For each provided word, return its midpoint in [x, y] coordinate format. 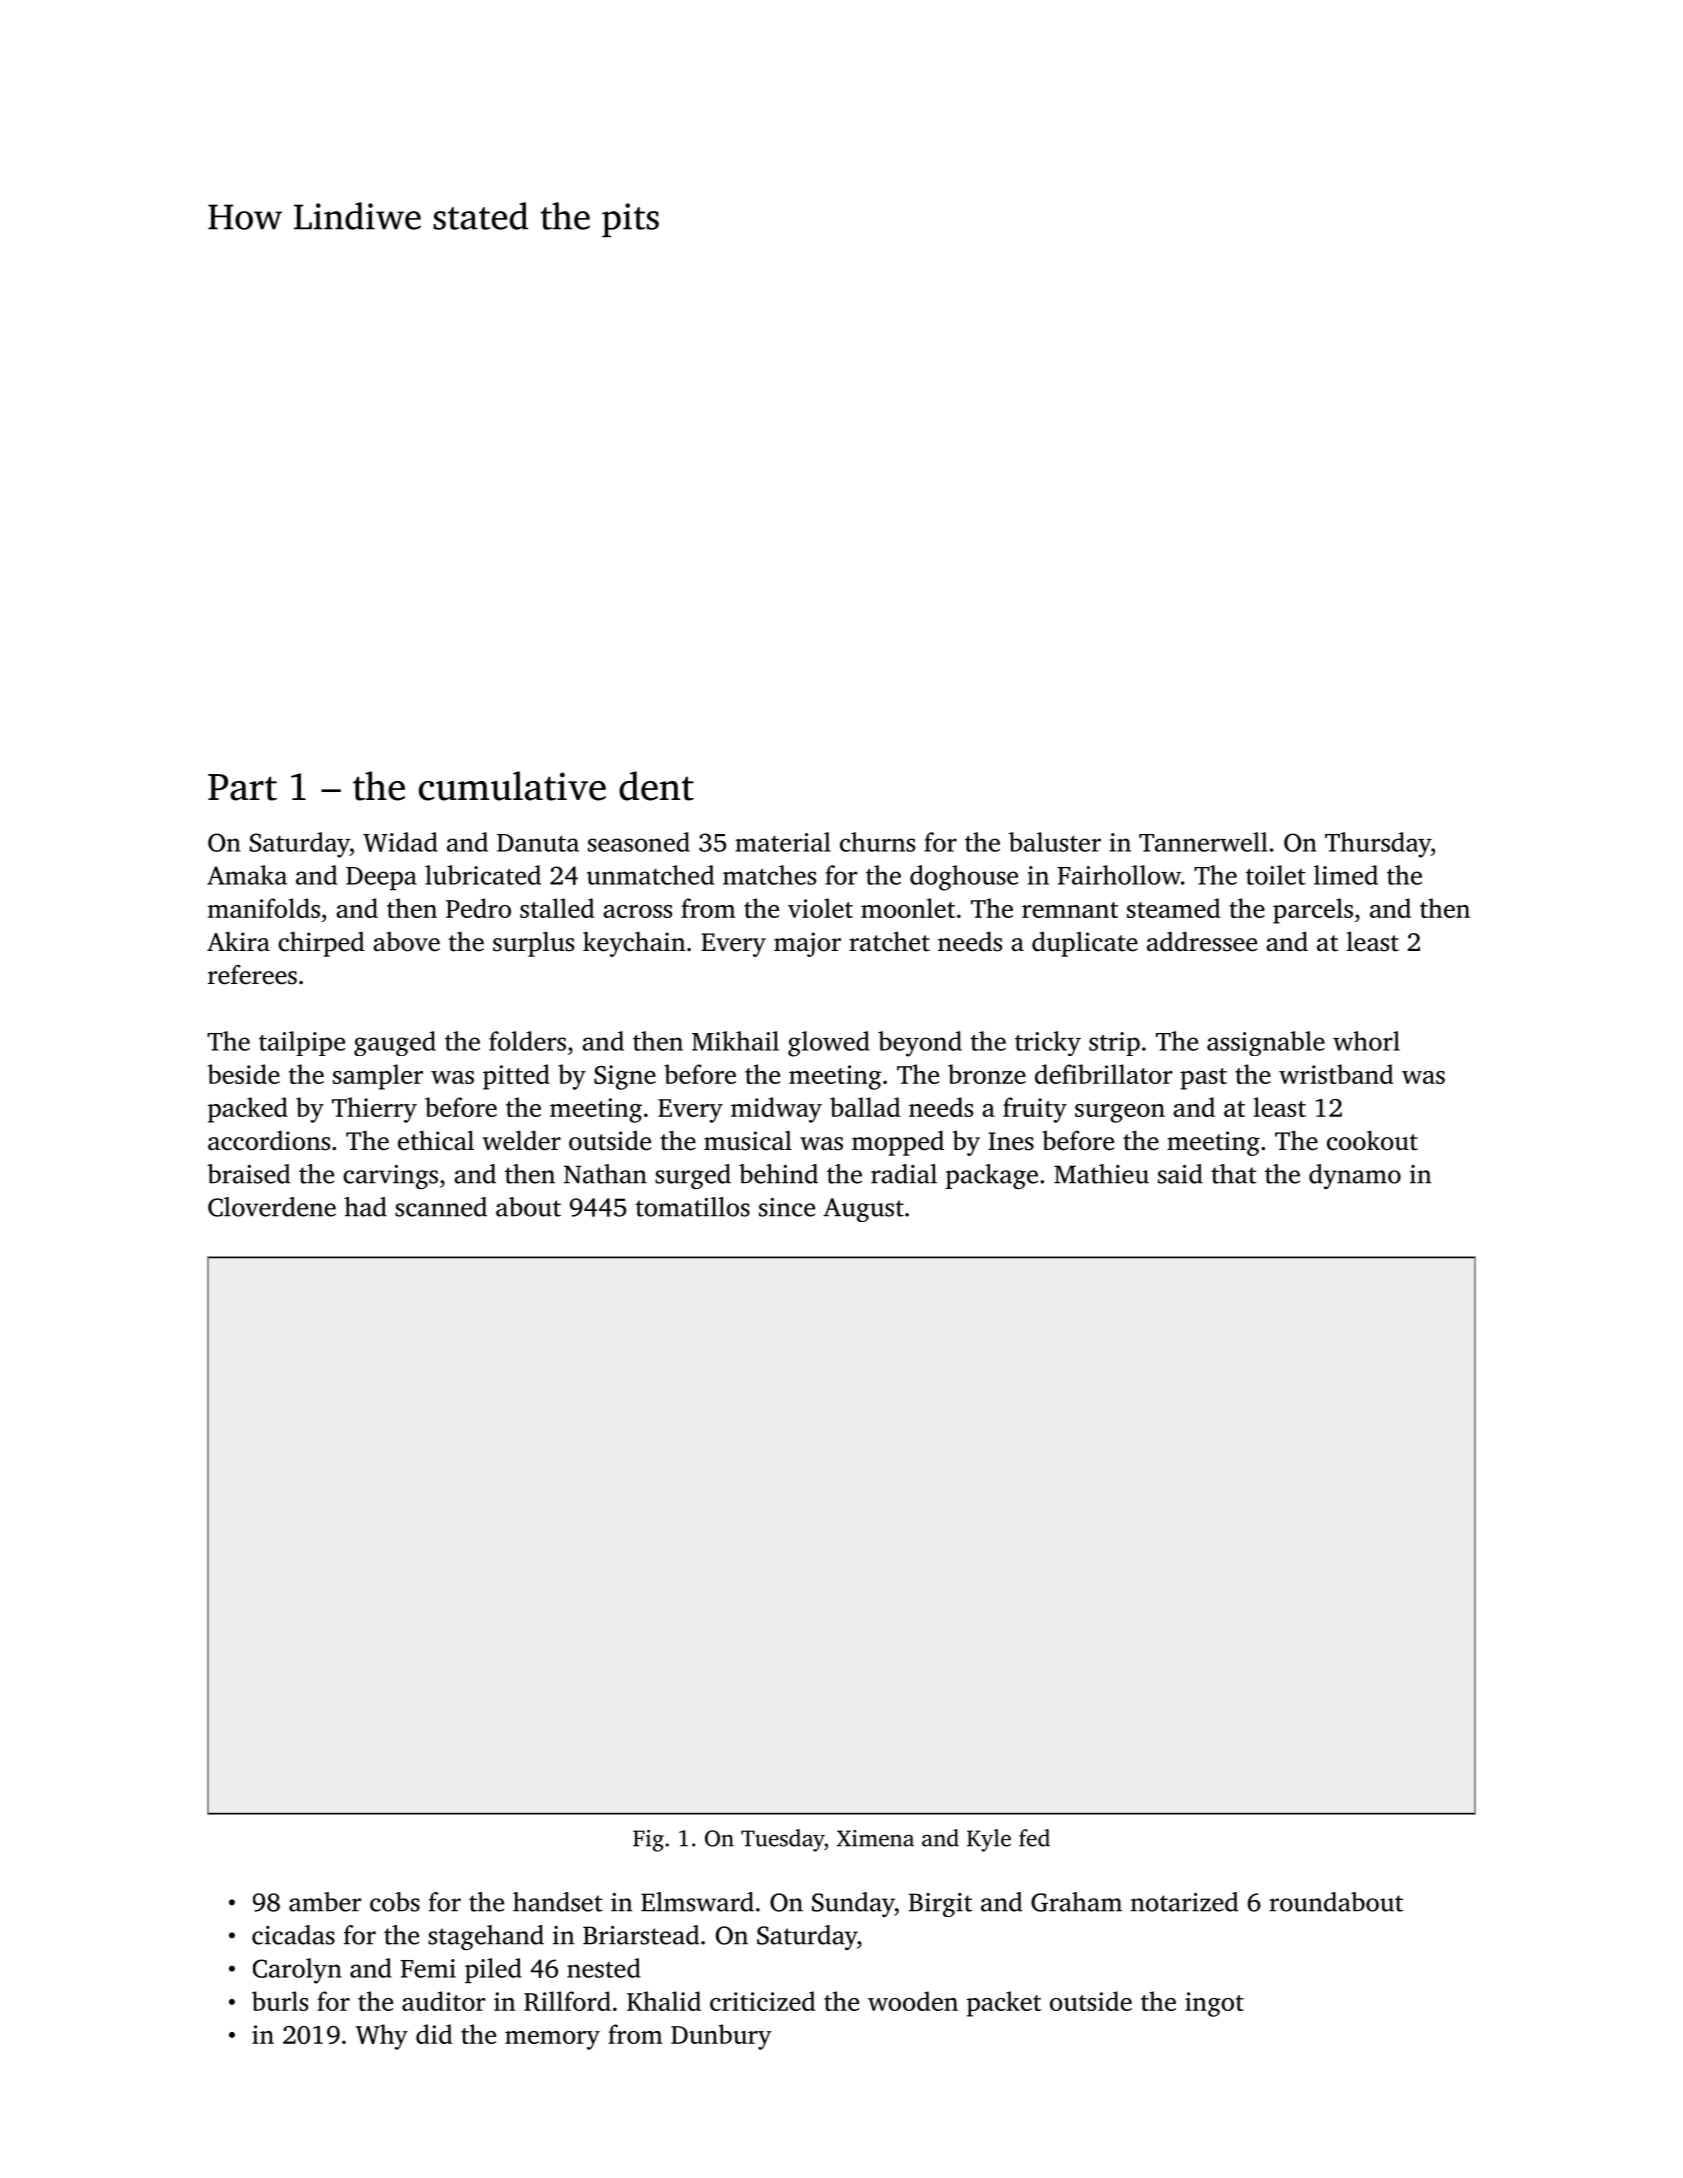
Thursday [1378, 845]
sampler [378, 1077]
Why [382, 2037]
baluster [1055, 842]
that [1234, 1174]
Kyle [989, 1840]
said [1180, 1174]
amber [325, 1902]
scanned [441, 1207]
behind [778, 1174]
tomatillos [692, 1207]
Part [242, 787]
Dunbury [721, 2037]
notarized [1184, 1902]
